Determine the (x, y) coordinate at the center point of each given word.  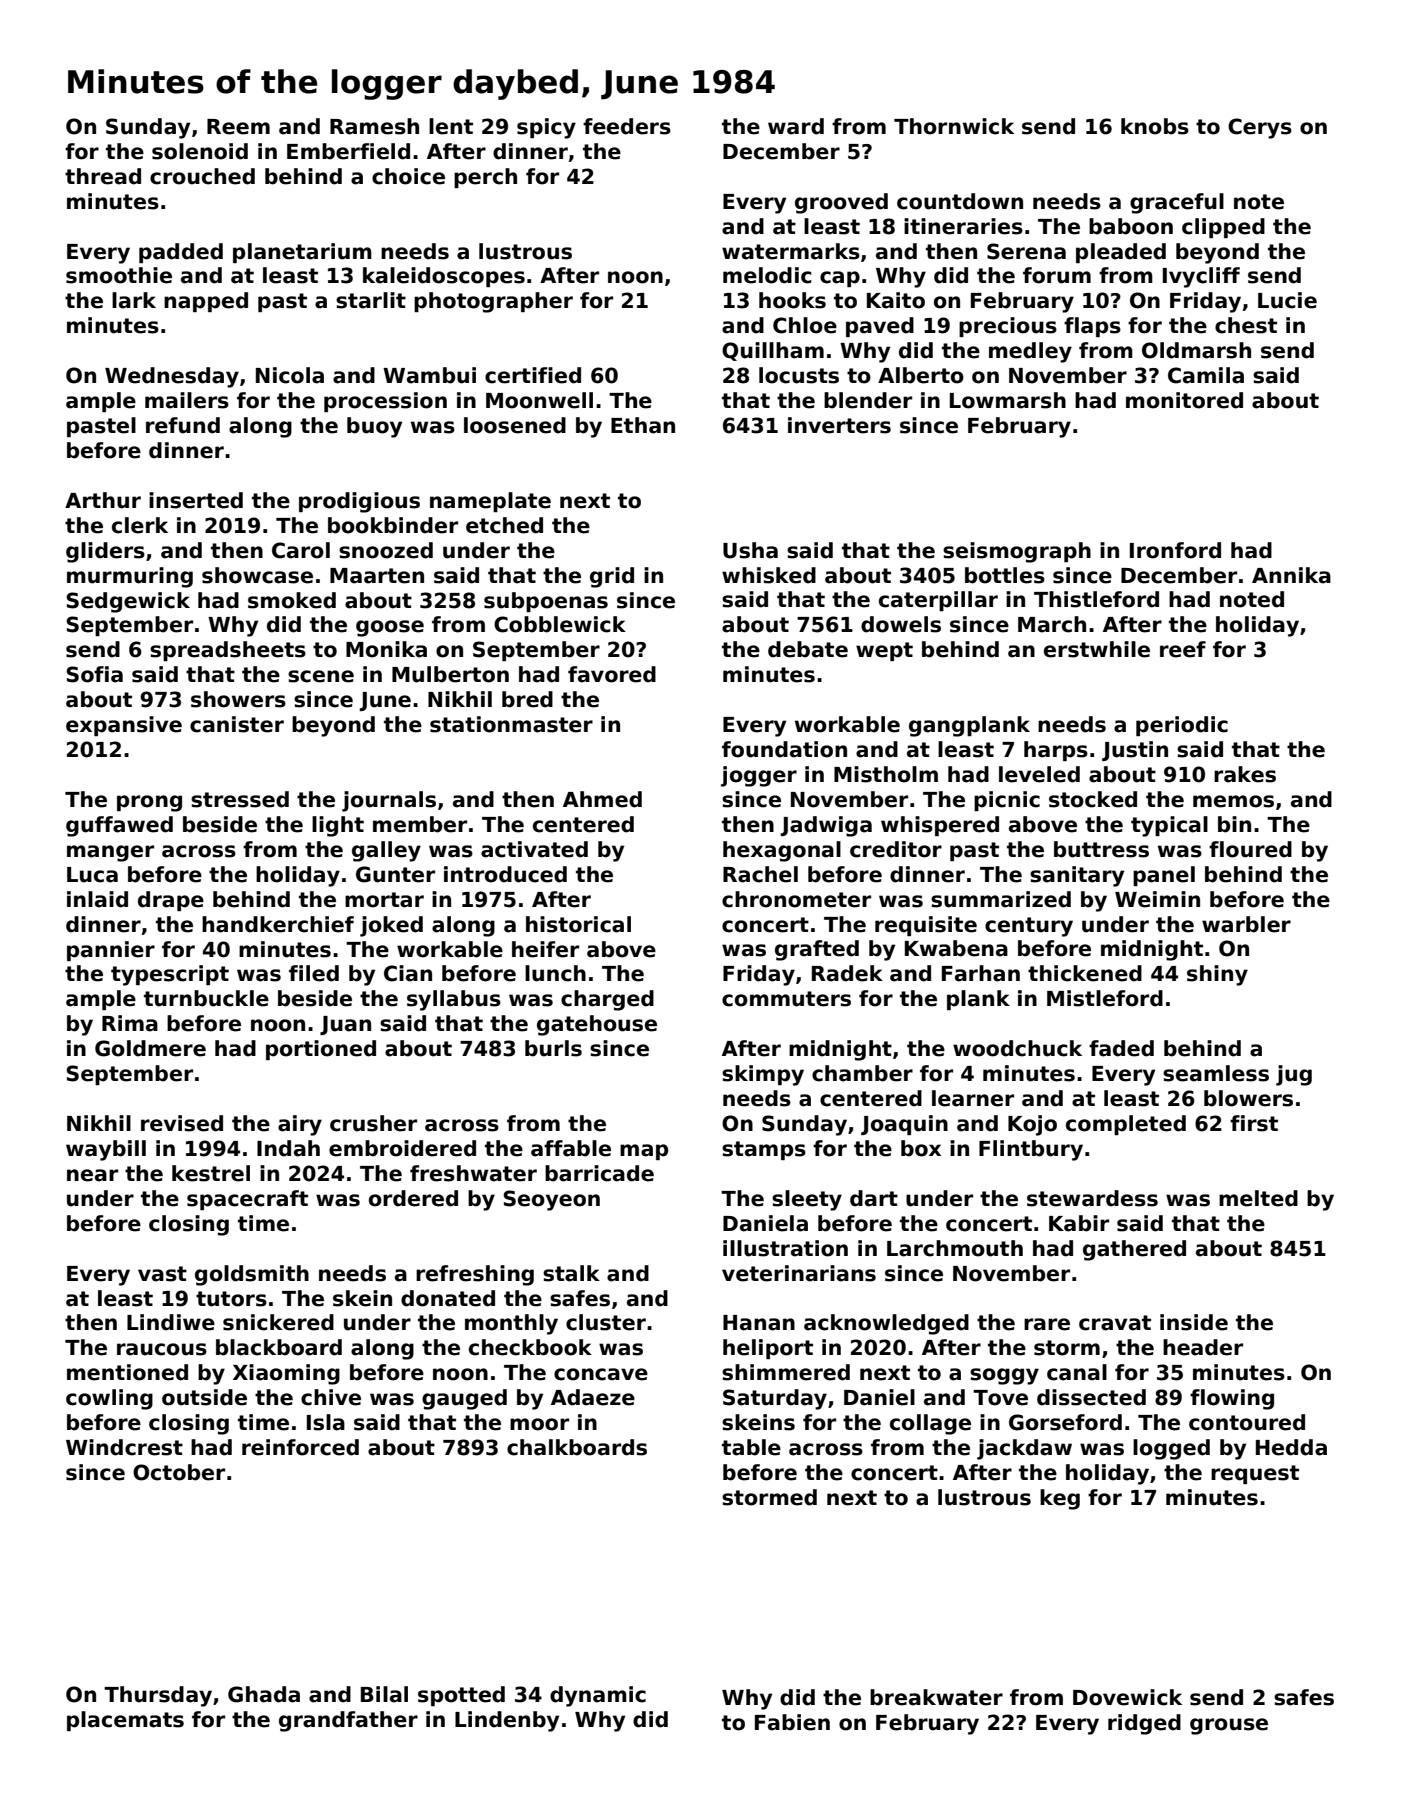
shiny (1217, 975)
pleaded (1121, 253)
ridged (1144, 1724)
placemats (125, 1721)
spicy (546, 128)
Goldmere (150, 1048)
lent (451, 126)
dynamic (598, 1696)
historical (578, 924)
